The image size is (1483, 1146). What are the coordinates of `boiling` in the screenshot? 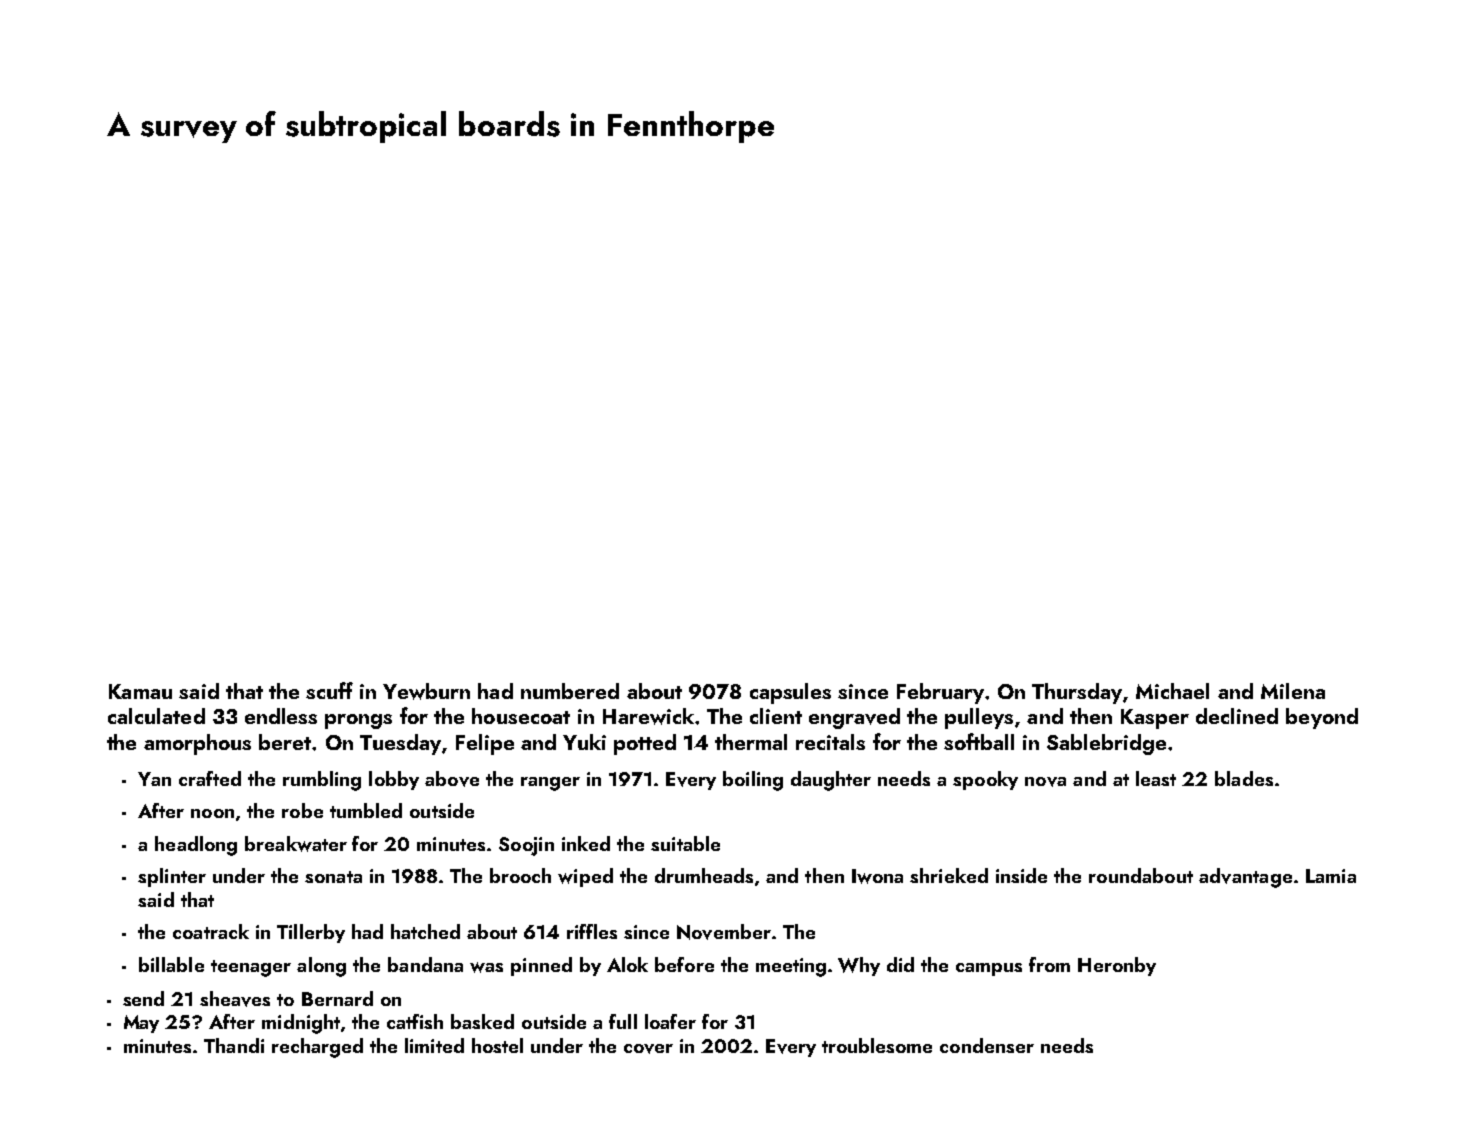 It's located at (753, 781).
